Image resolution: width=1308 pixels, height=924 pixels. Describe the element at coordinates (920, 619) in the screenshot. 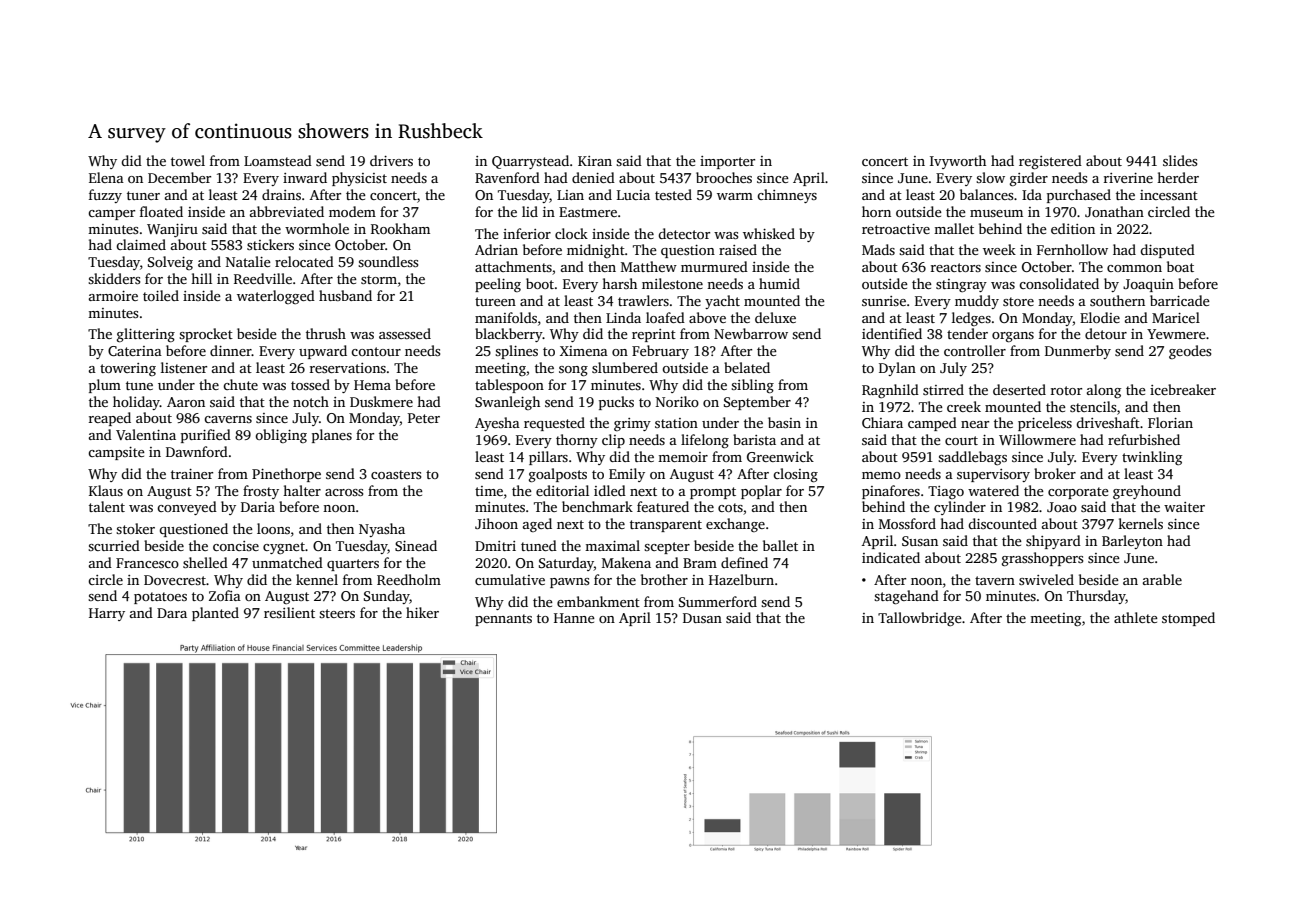

I see `Tallowbridge` at that location.
